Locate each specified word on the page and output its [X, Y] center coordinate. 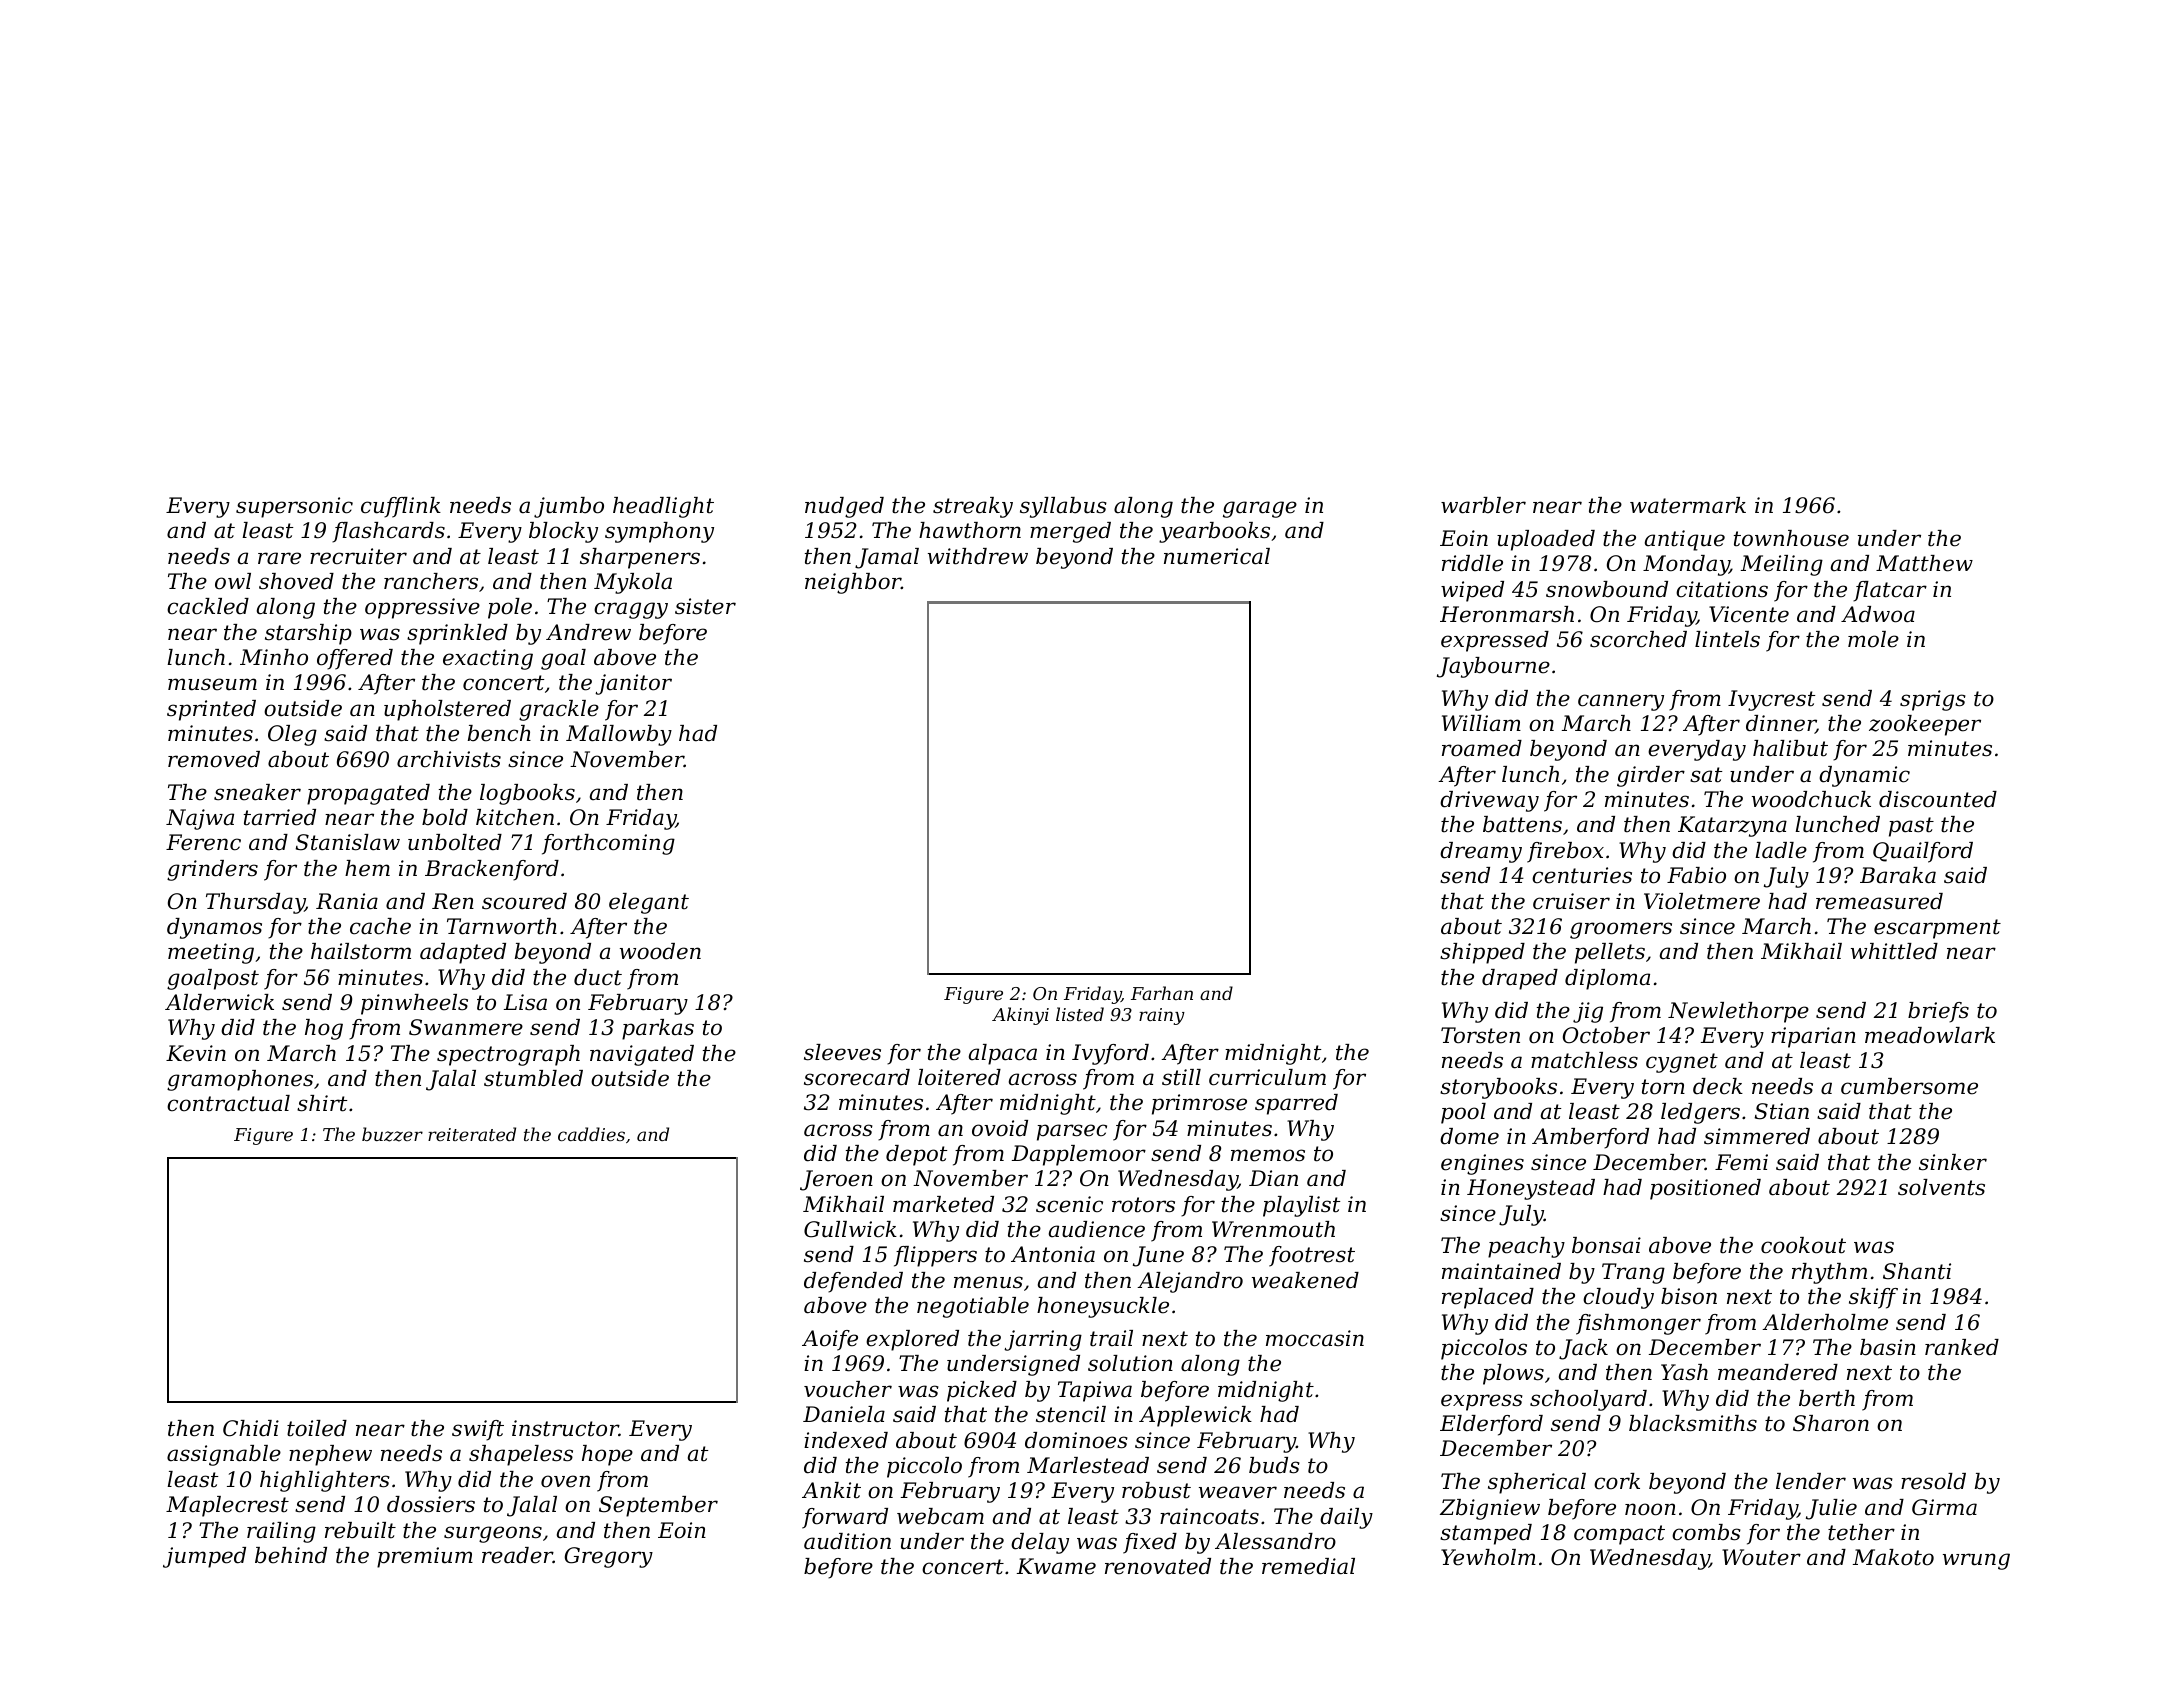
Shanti [1917, 1271]
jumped [204, 1557]
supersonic [294, 507]
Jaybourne [1493, 667]
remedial [1308, 1566]
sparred [1296, 1104]
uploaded [1546, 540]
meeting [211, 953]
